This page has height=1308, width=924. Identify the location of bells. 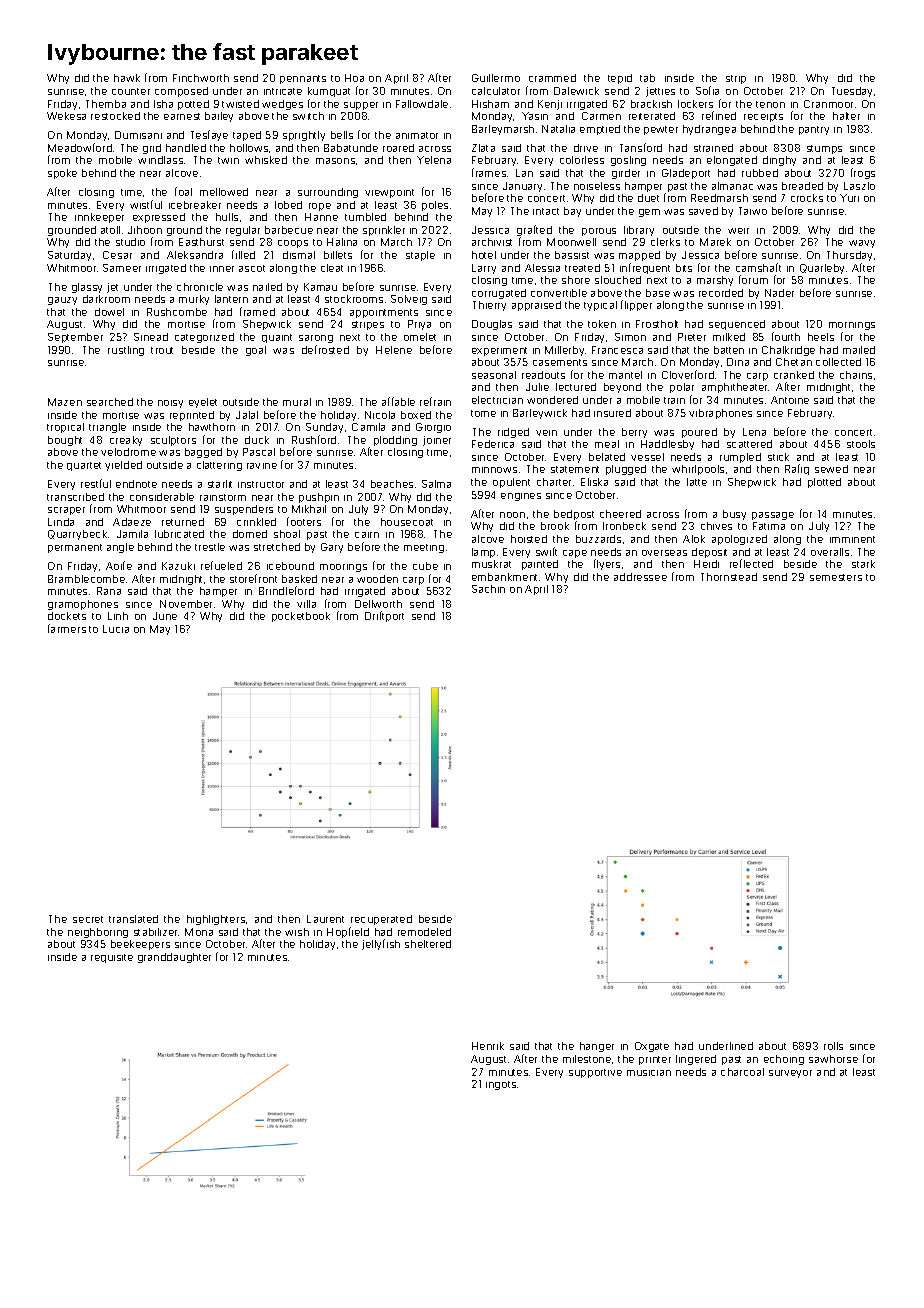
(342, 135).
